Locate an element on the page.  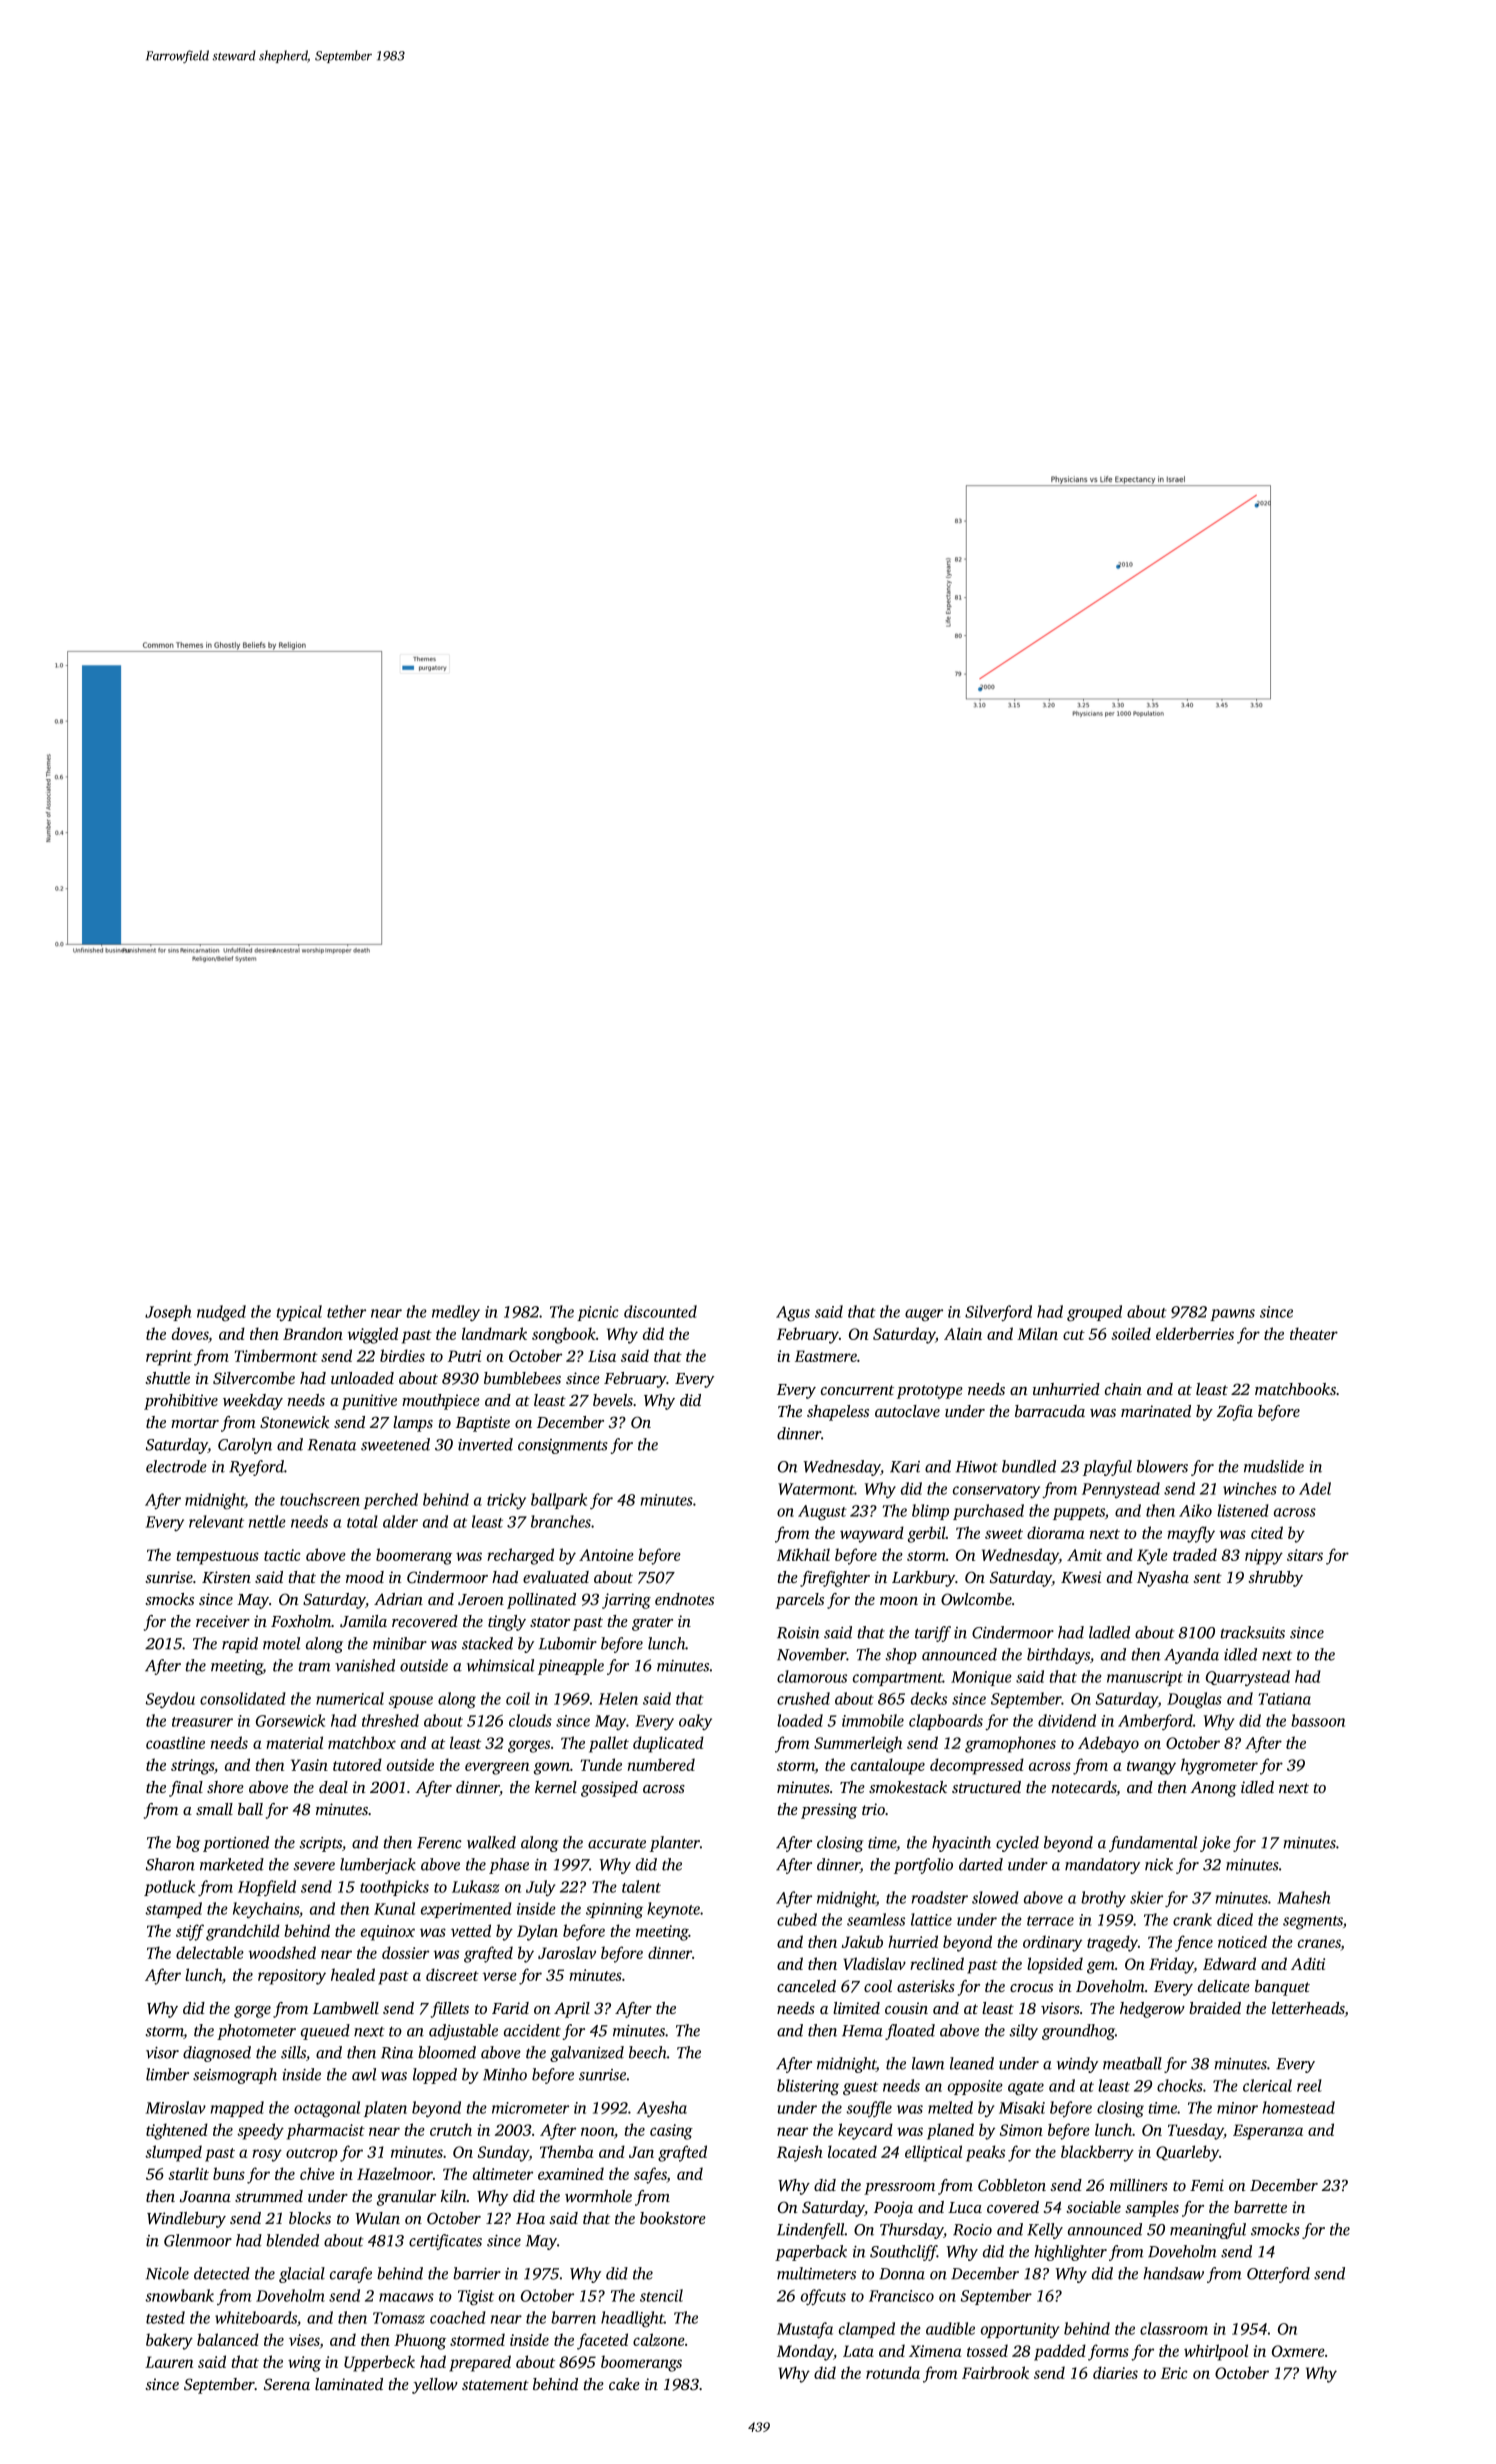
Lindenfell is located at coordinates (811, 2231).
